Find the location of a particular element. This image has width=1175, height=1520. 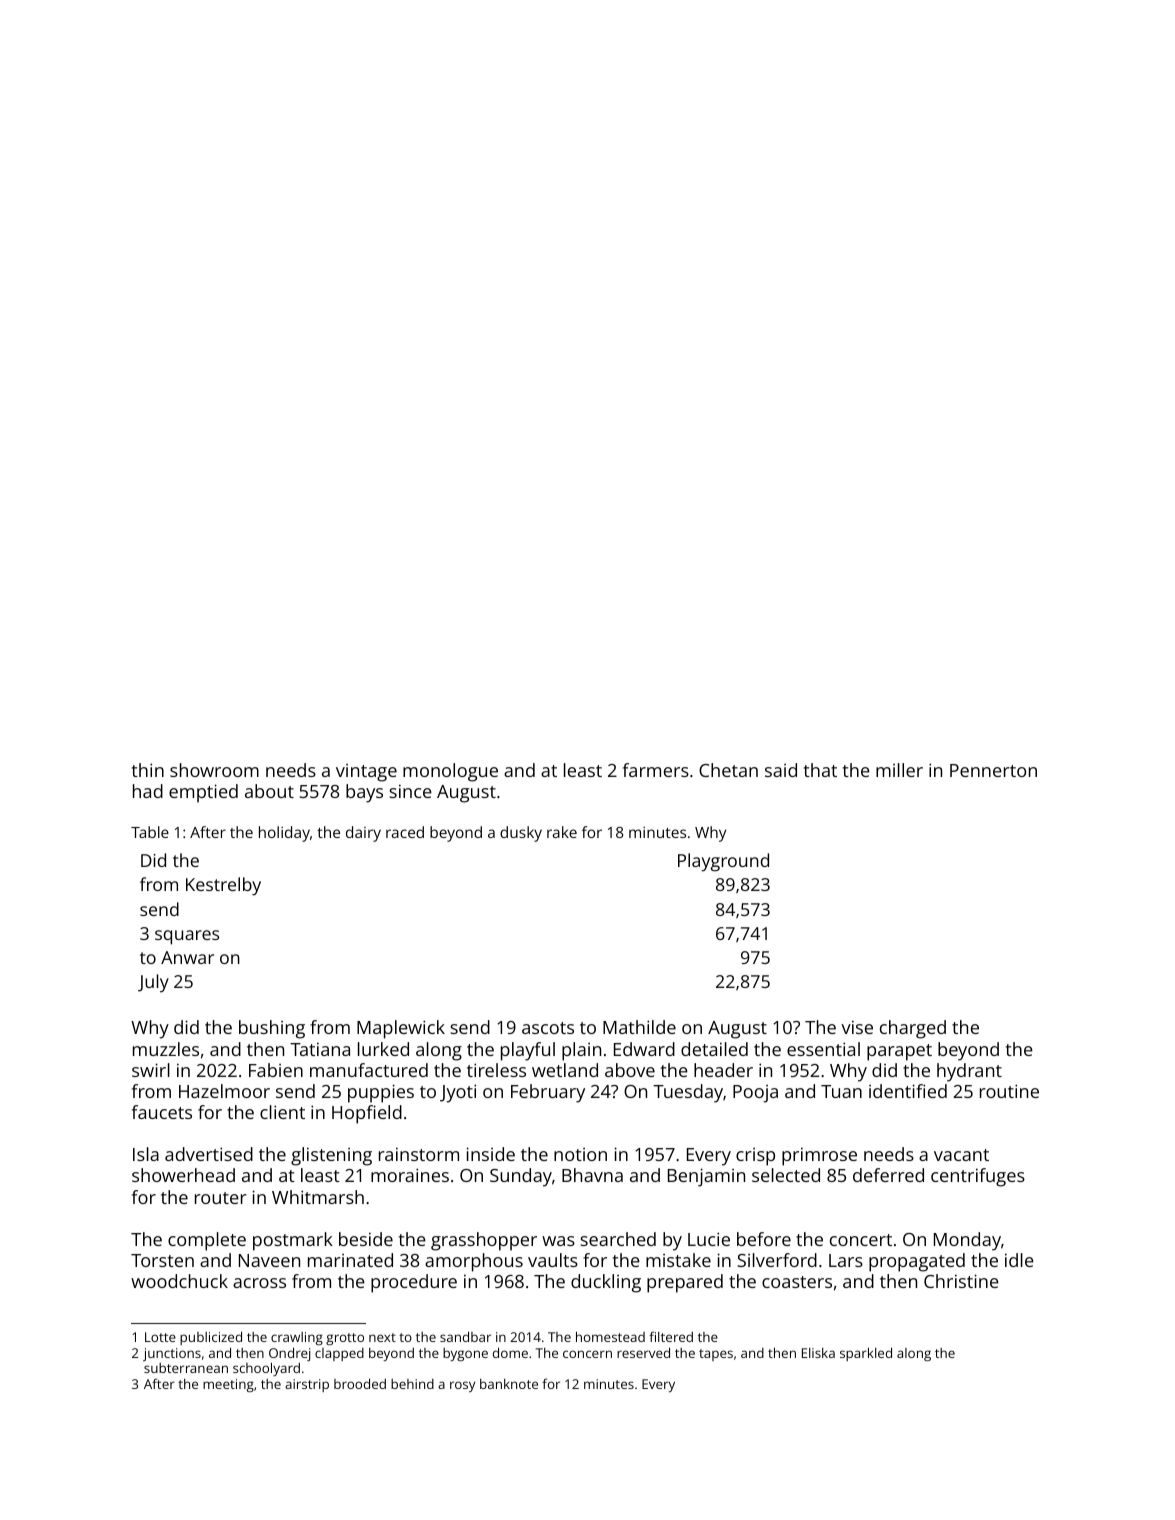

miller is located at coordinates (899, 770).
